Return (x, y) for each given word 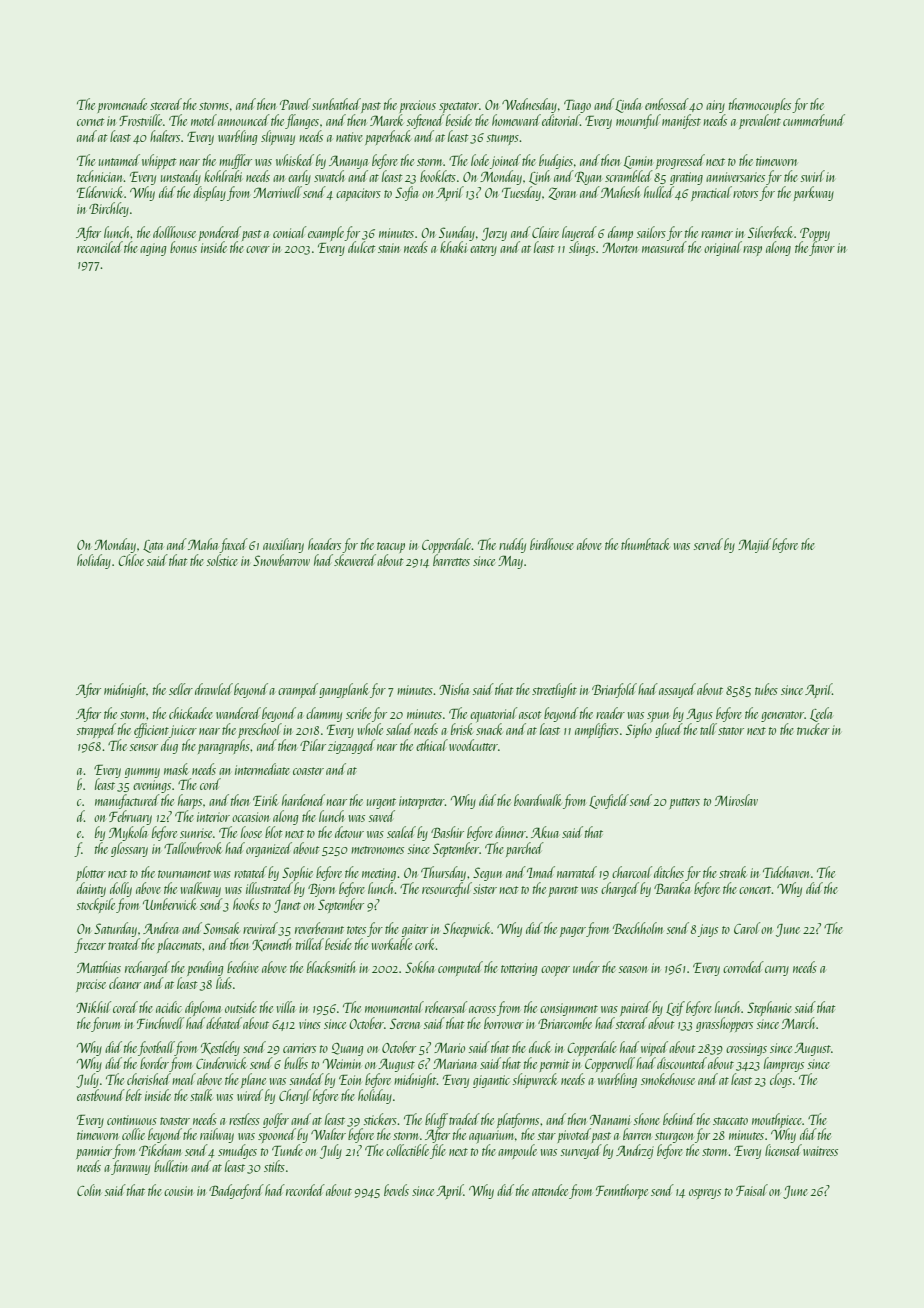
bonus (183, 247)
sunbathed (336, 104)
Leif (675, 1008)
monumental (394, 1007)
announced (244, 120)
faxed (234, 545)
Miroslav (736, 800)
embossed (667, 104)
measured (664, 247)
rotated (250, 872)
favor (822, 249)
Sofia (406, 193)
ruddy (512, 545)
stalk (201, 1095)
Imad (541, 872)
